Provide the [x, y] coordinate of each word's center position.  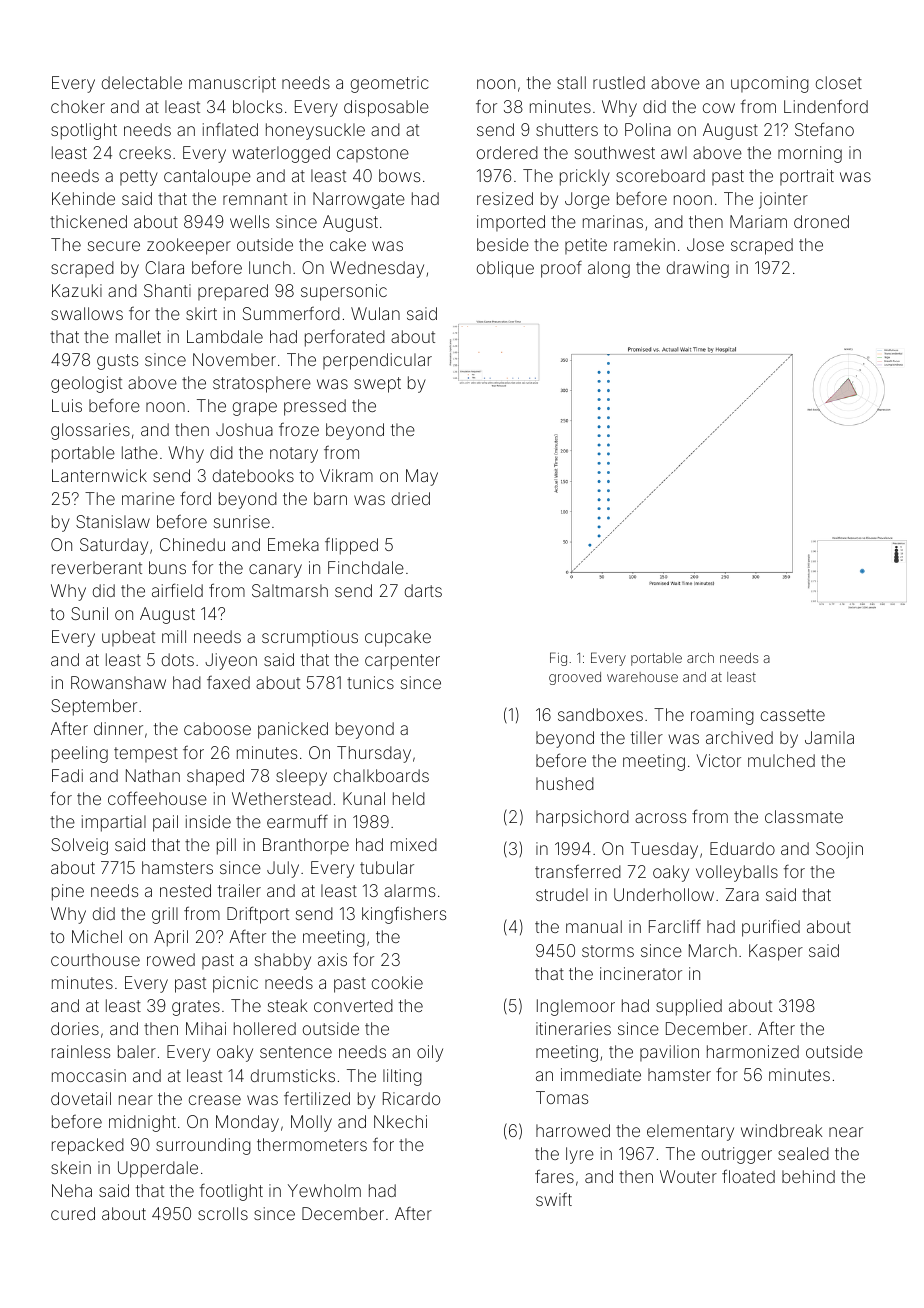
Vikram [346, 475]
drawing [698, 269]
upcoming [770, 84]
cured [73, 1213]
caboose [217, 728]
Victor [718, 760]
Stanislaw [113, 521]
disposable [386, 108]
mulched [781, 760]
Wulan [375, 313]
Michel [97, 936]
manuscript [232, 84]
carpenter [402, 662]
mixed [414, 844]
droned [821, 221]
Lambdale [225, 336]
